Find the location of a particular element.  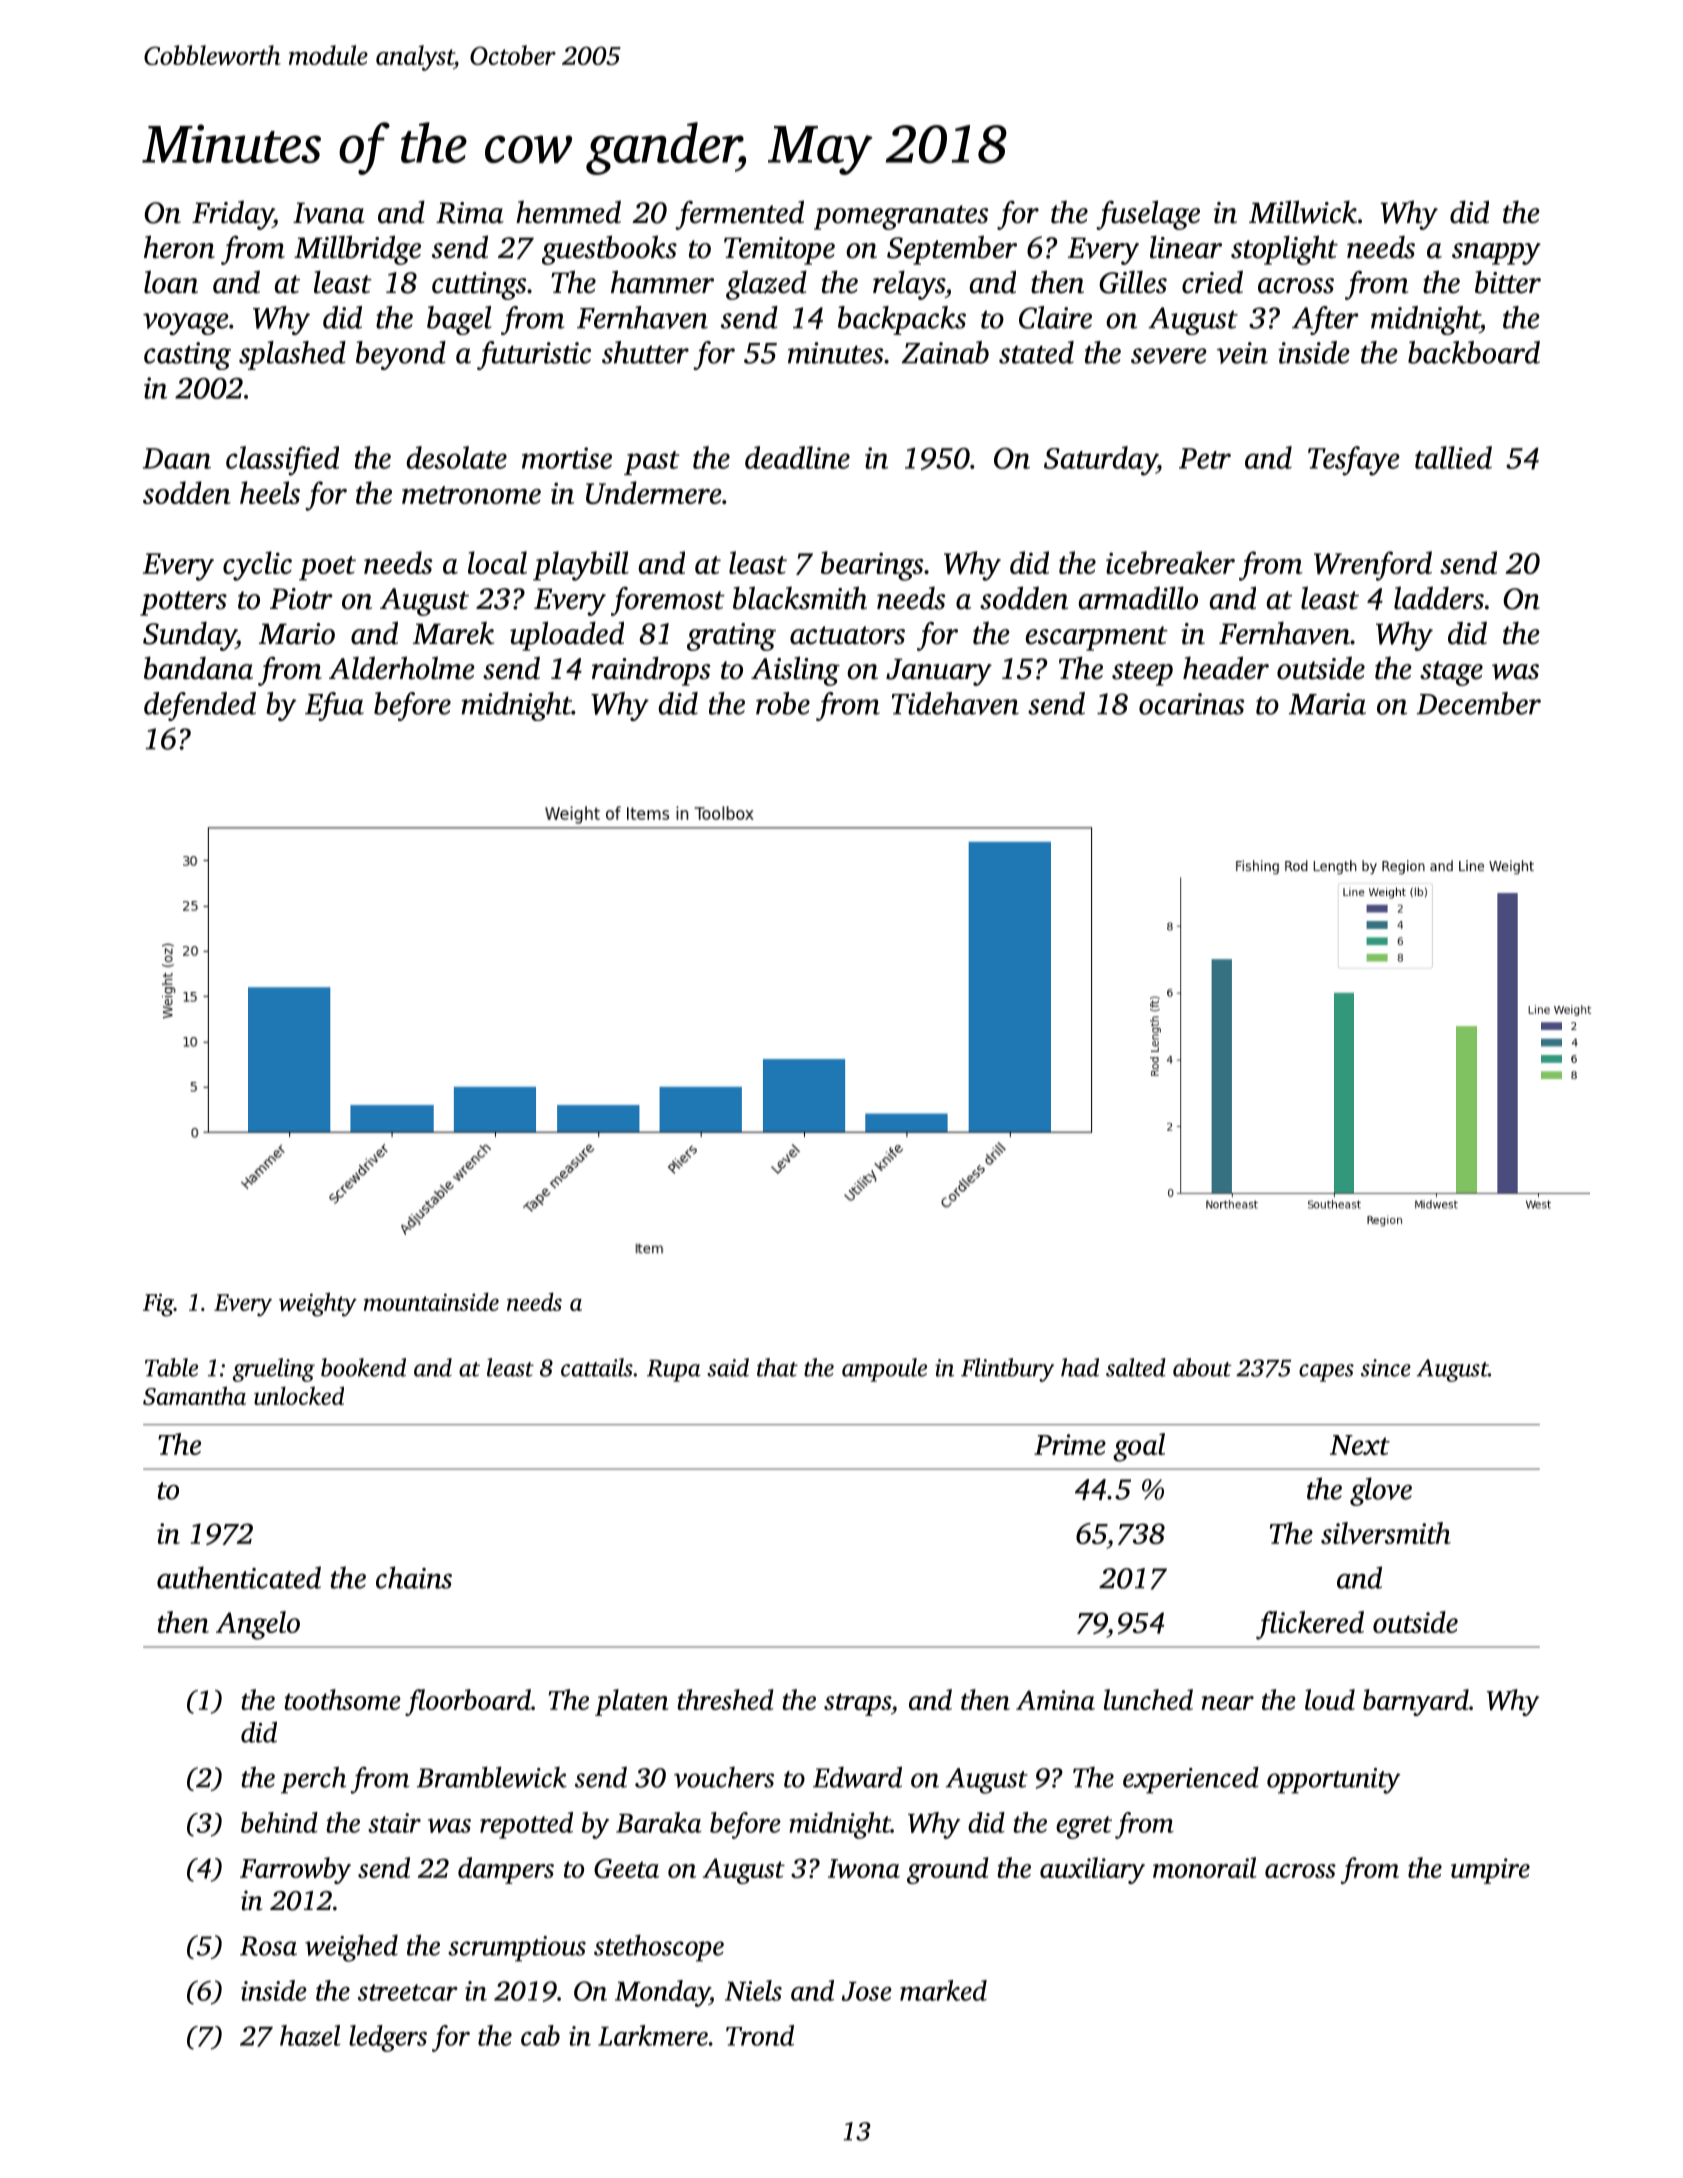

since is located at coordinates (1386, 1368).
